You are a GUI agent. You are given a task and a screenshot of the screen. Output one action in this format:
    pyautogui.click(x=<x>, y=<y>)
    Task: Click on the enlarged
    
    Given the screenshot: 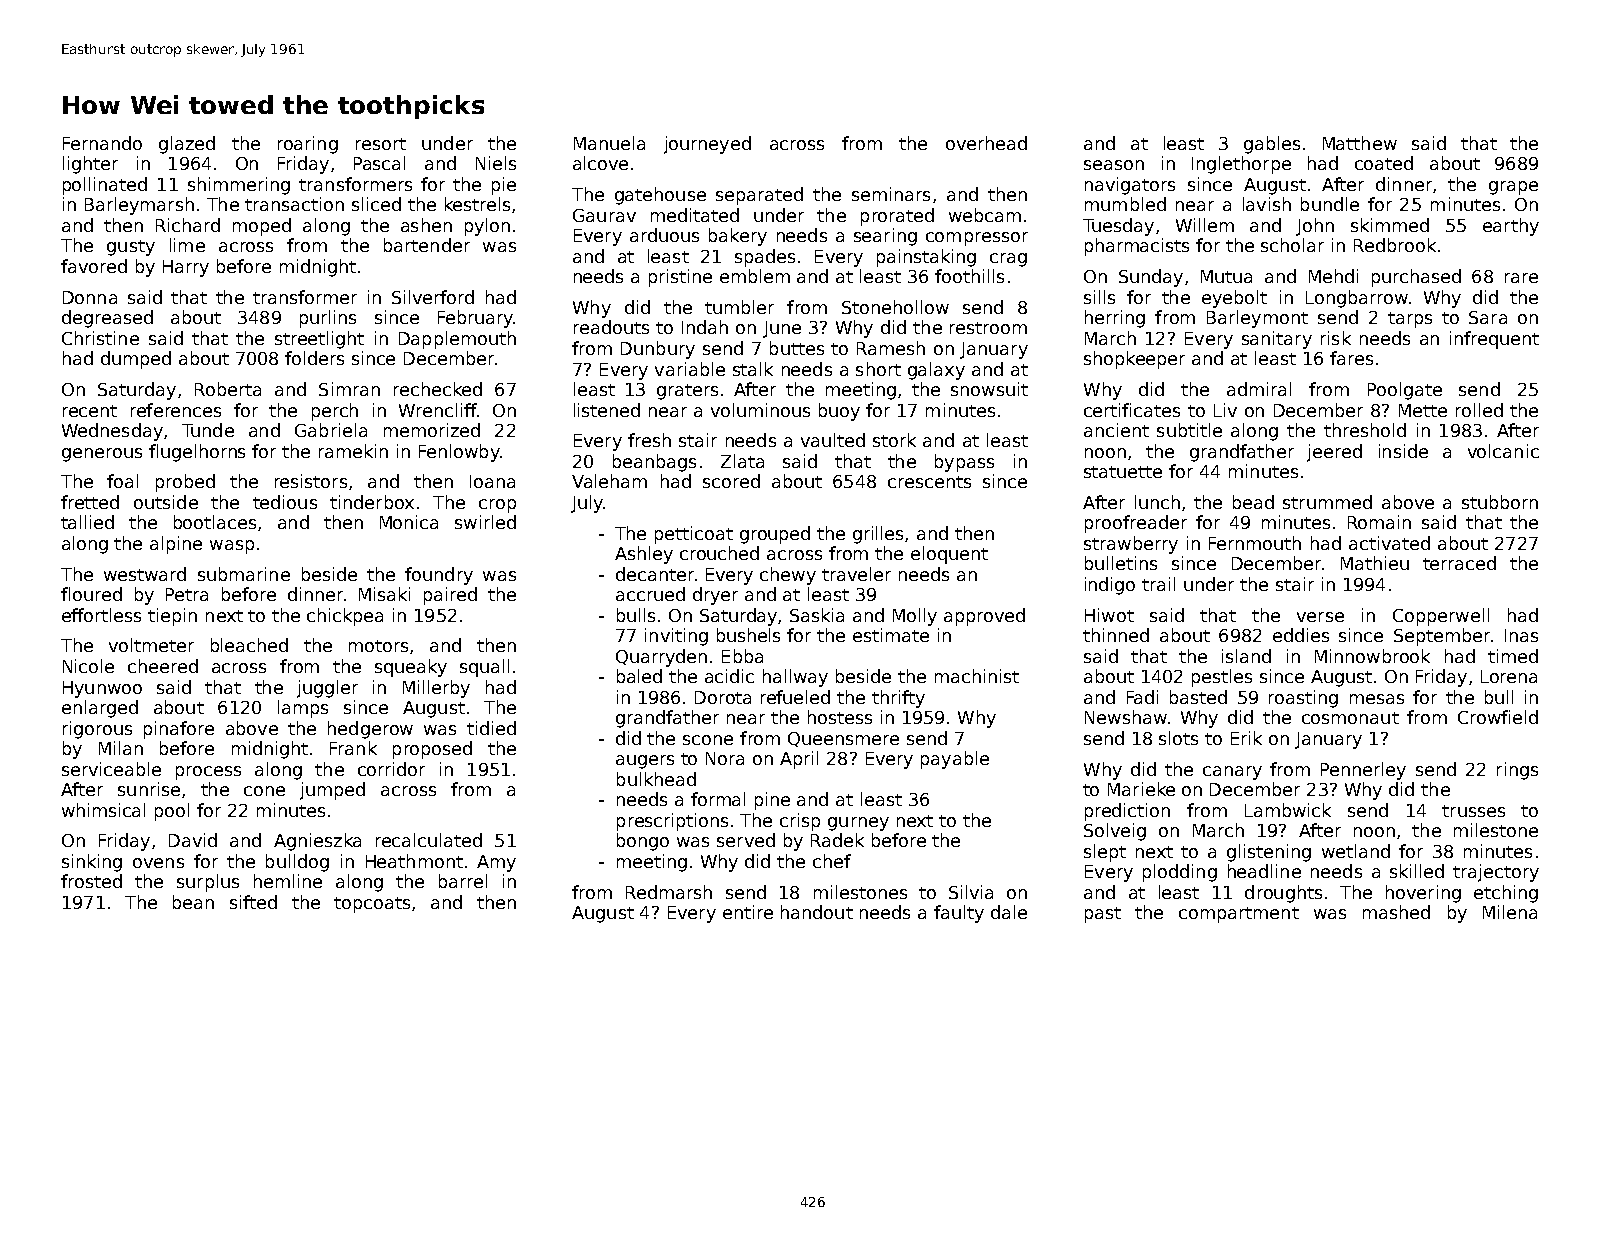 What is the action you would take?
    pyautogui.click(x=100, y=709)
